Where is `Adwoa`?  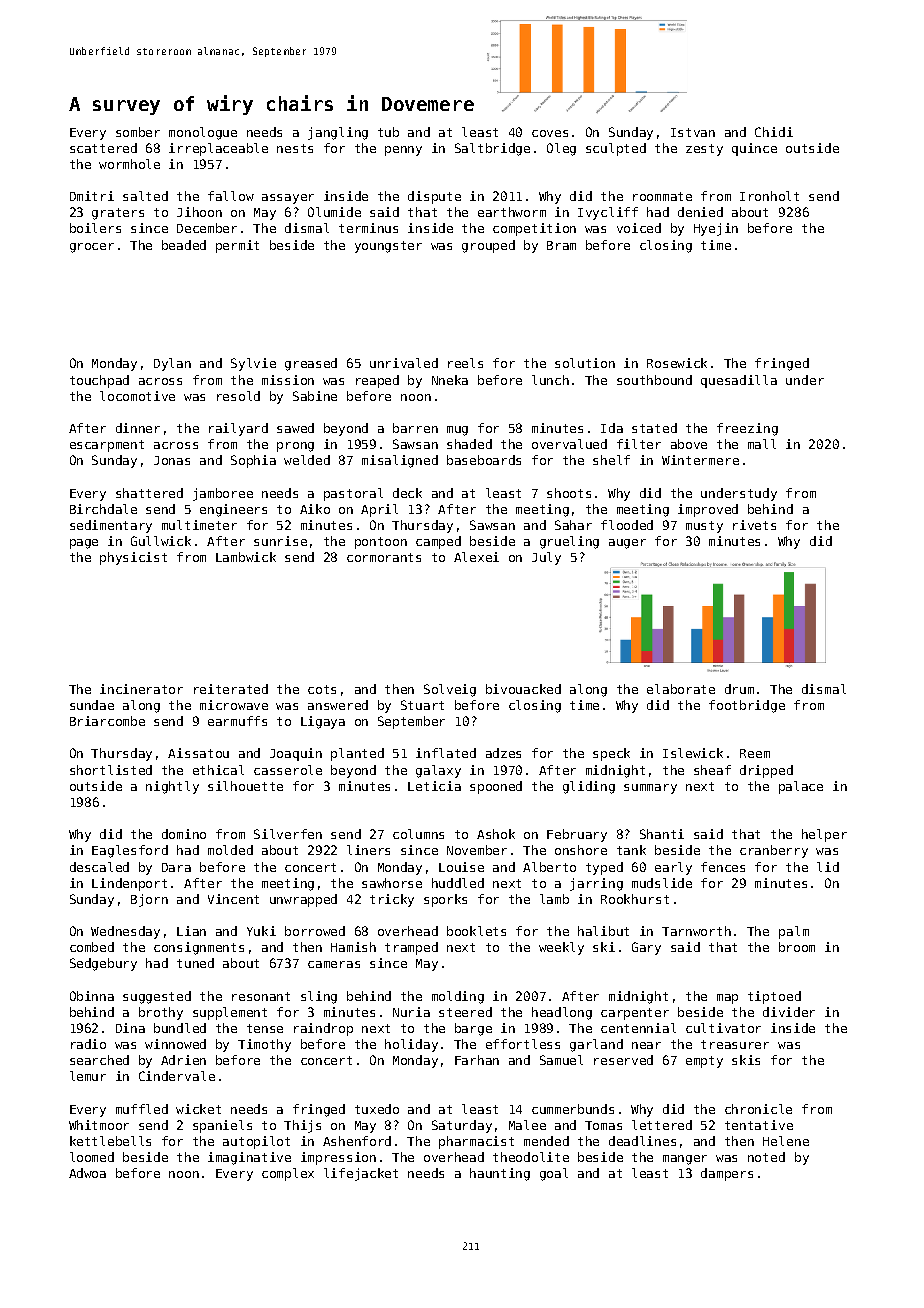 Adwoa is located at coordinates (87, 1173).
